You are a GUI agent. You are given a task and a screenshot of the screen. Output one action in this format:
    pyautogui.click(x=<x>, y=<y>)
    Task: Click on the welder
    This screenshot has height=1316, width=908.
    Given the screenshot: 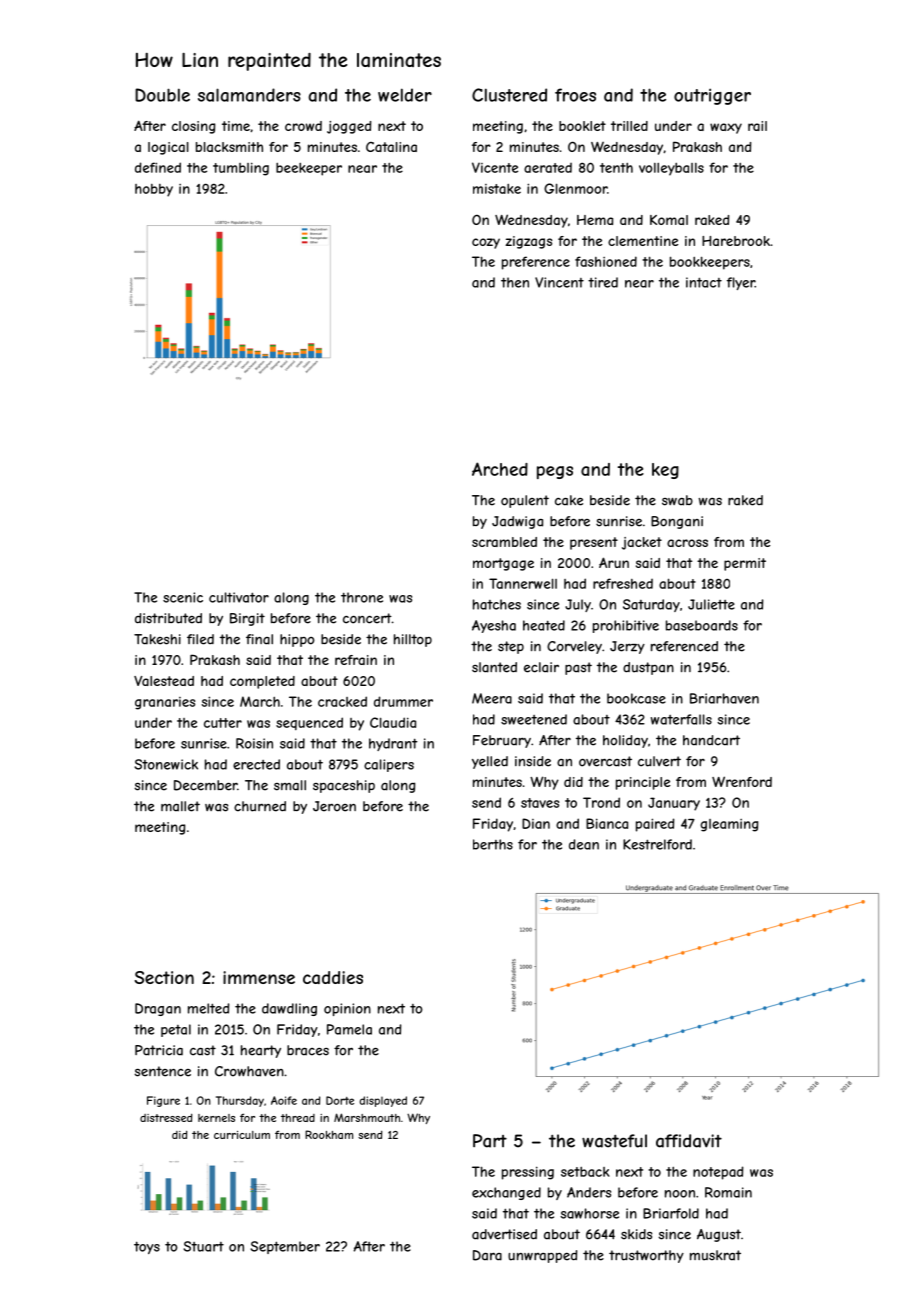 What is the action you would take?
    pyautogui.click(x=405, y=95)
